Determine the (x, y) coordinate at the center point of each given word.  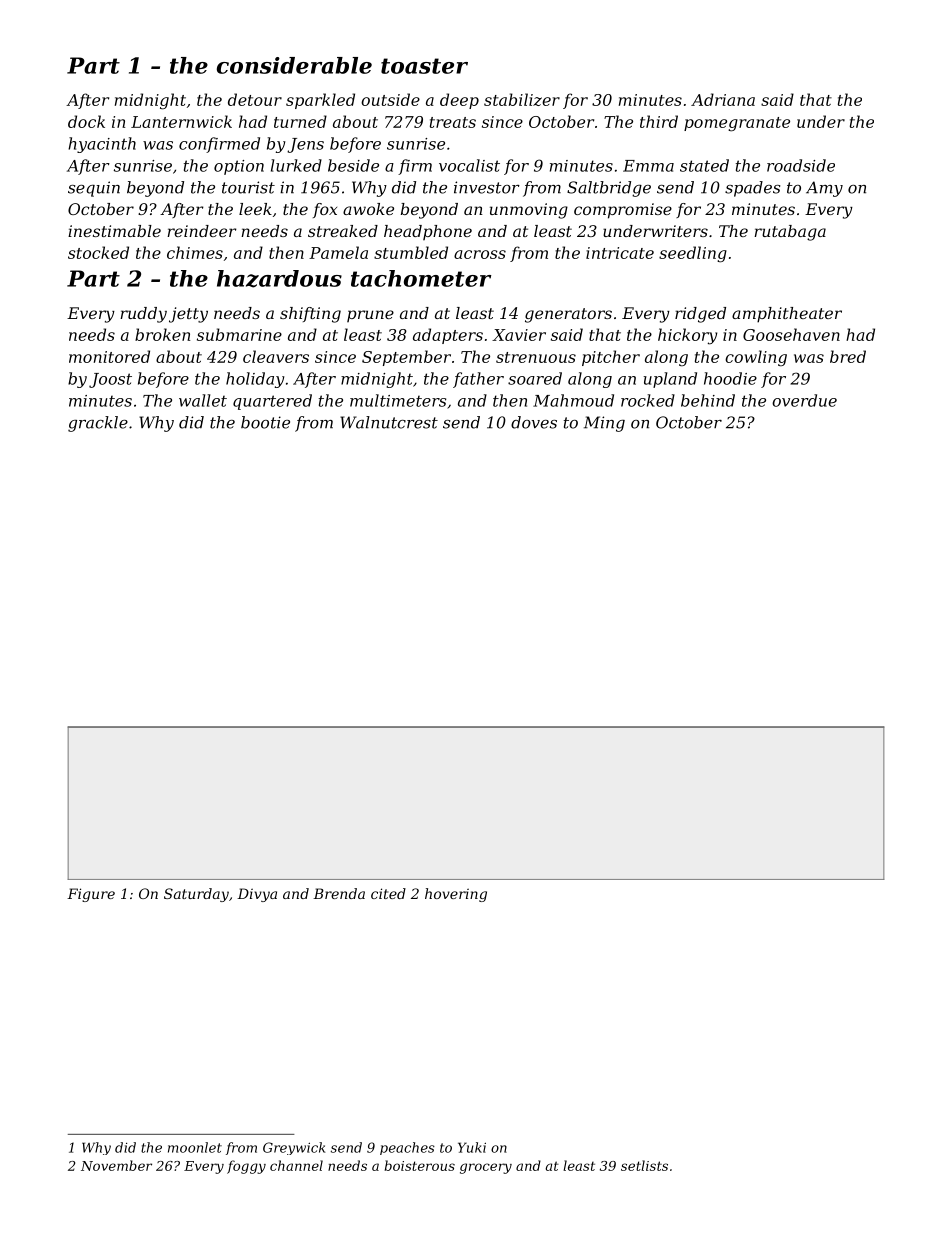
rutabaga (790, 233)
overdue (804, 400)
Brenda (339, 893)
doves (534, 422)
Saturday (196, 895)
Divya (257, 895)
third (659, 121)
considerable (294, 65)
